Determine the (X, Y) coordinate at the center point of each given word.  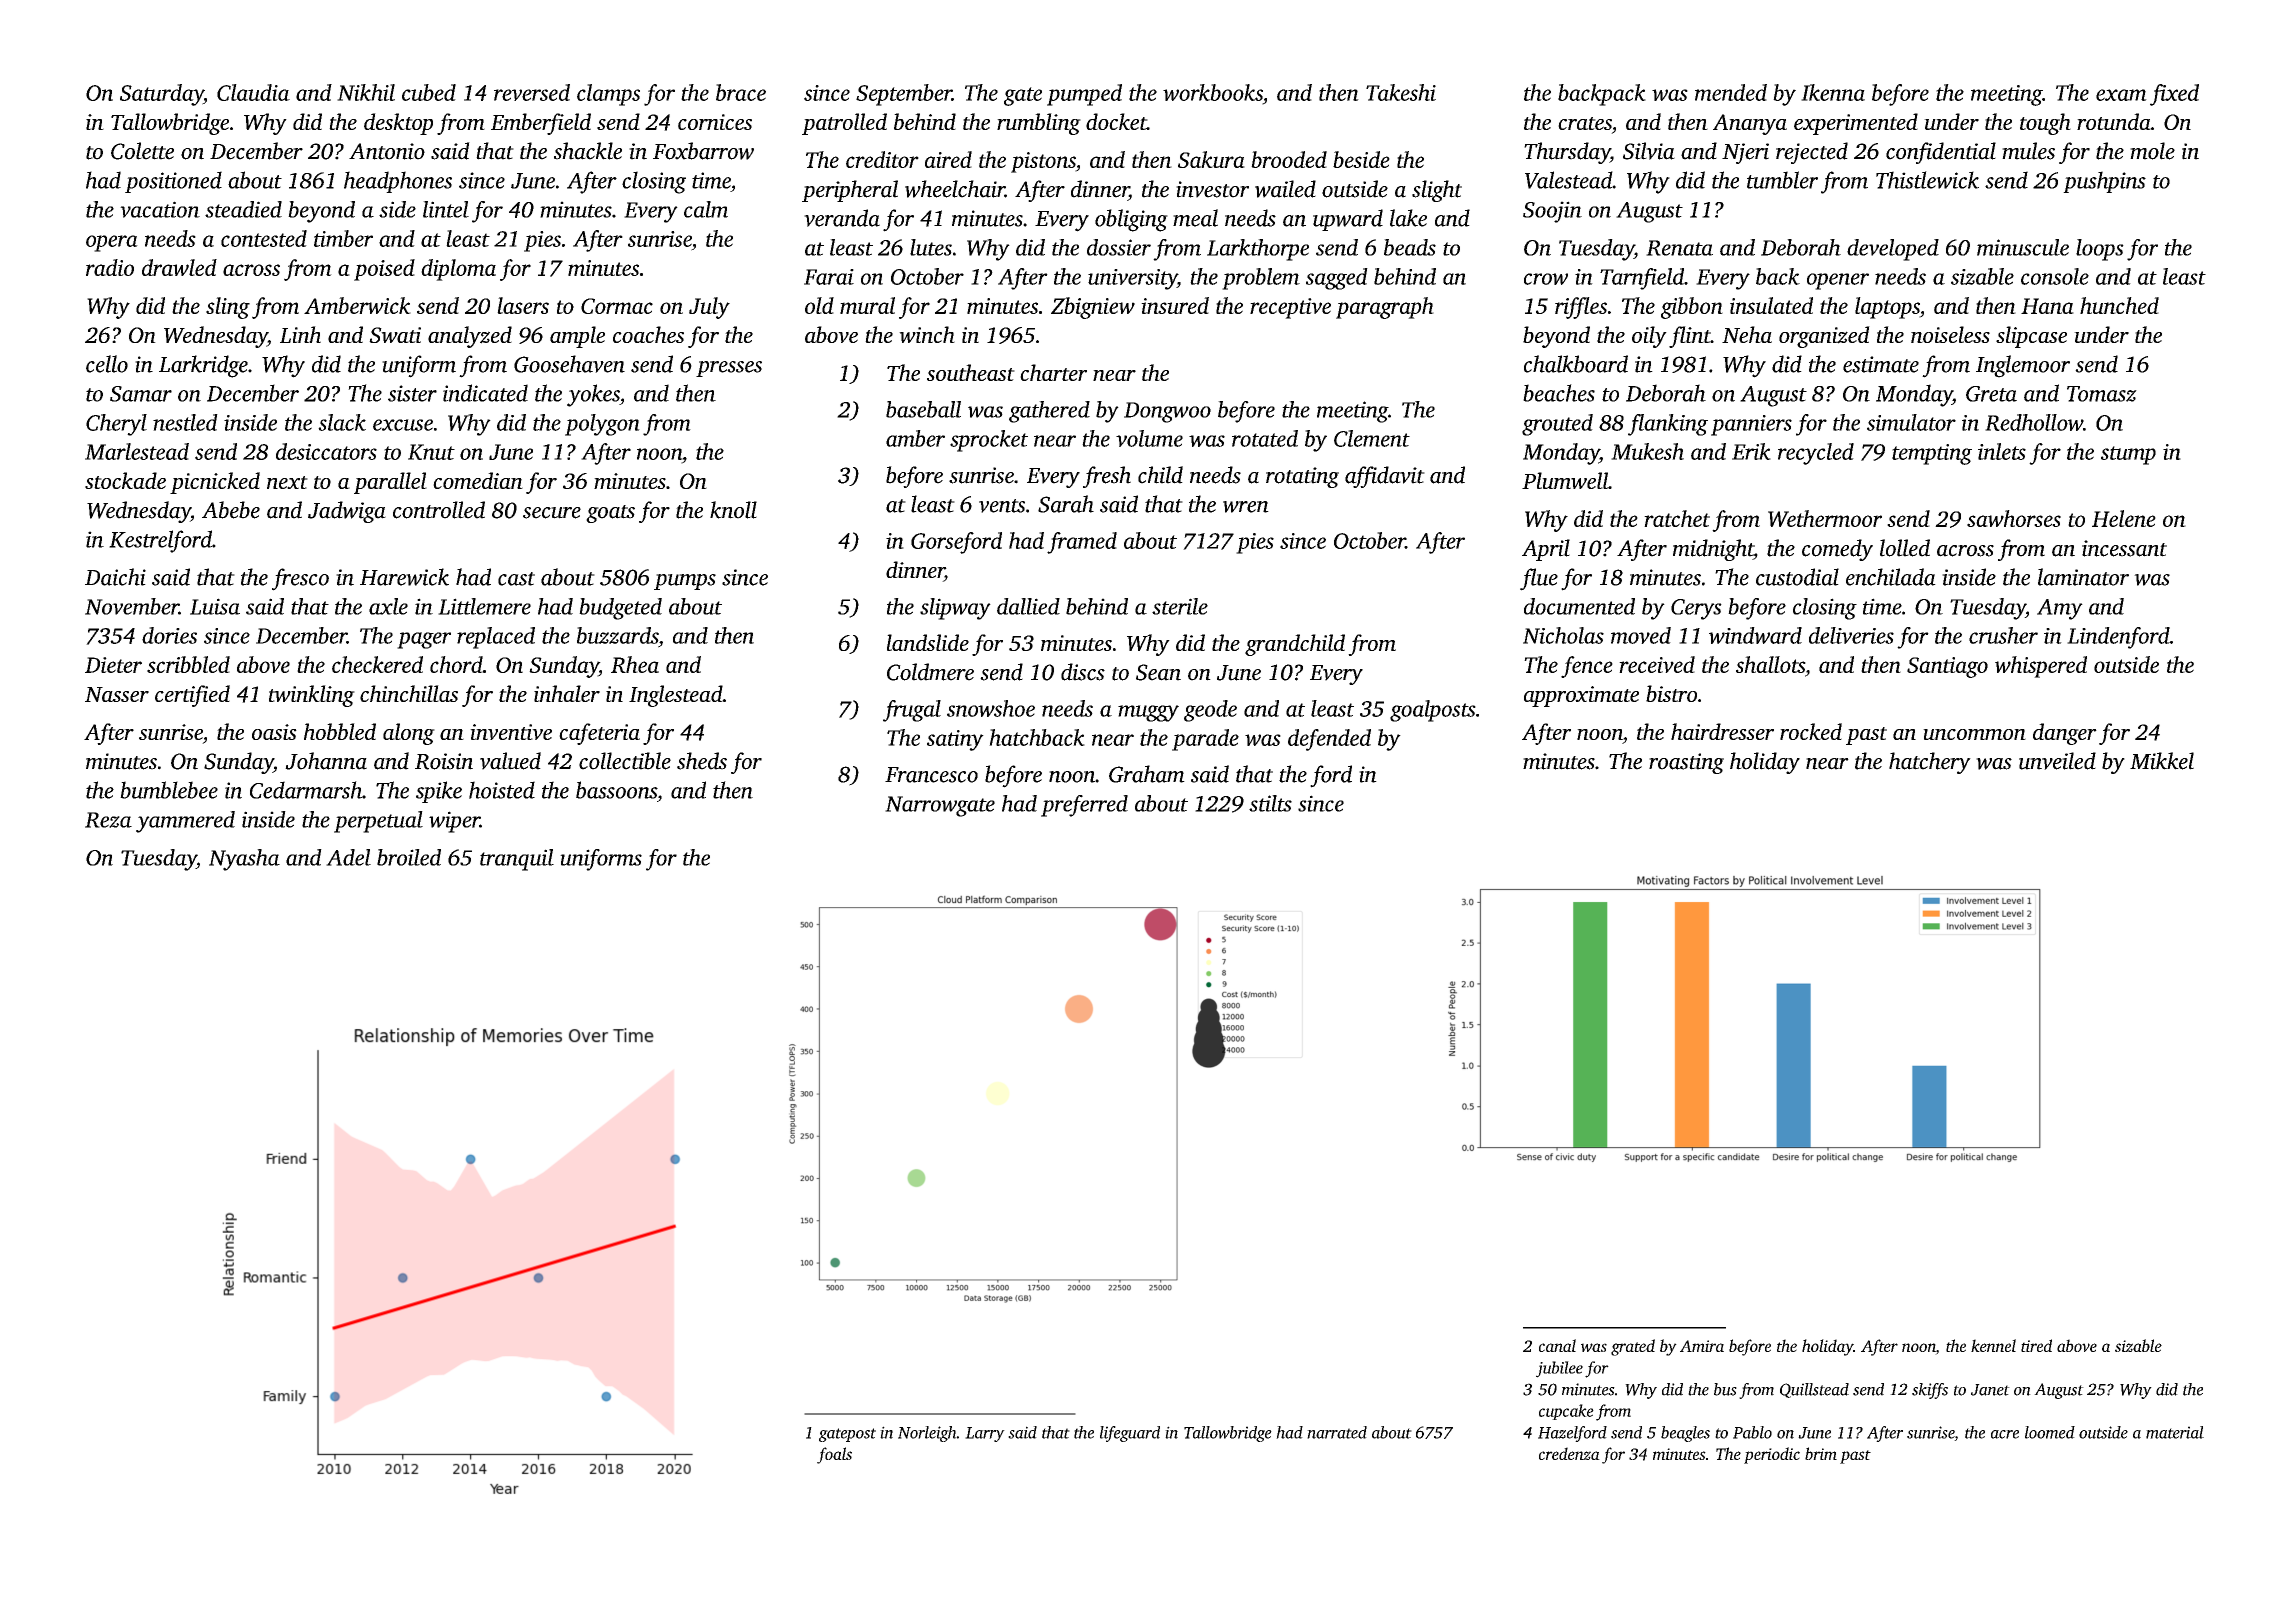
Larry (985, 1434)
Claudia (253, 92)
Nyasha (244, 860)
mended (1731, 92)
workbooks (1213, 92)
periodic (1772, 1455)
